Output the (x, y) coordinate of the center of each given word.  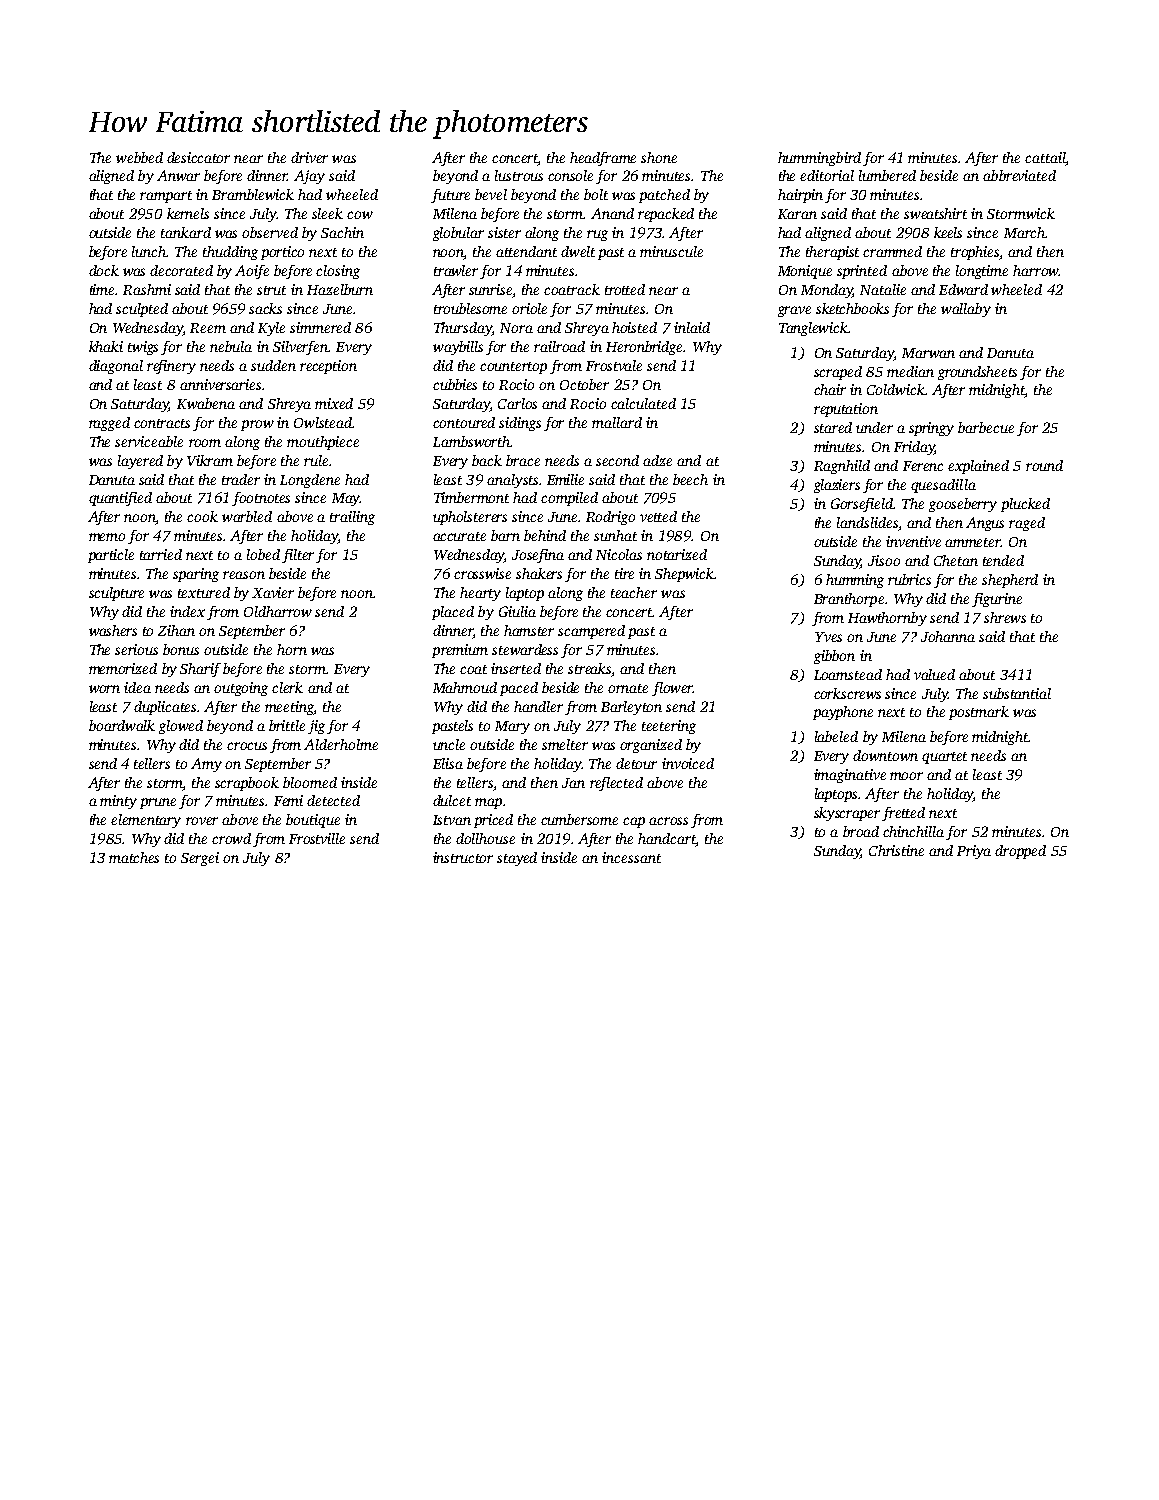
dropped (1020, 852)
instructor (463, 857)
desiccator (198, 157)
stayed (517, 859)
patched (664, 196)
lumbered (887, 175)
